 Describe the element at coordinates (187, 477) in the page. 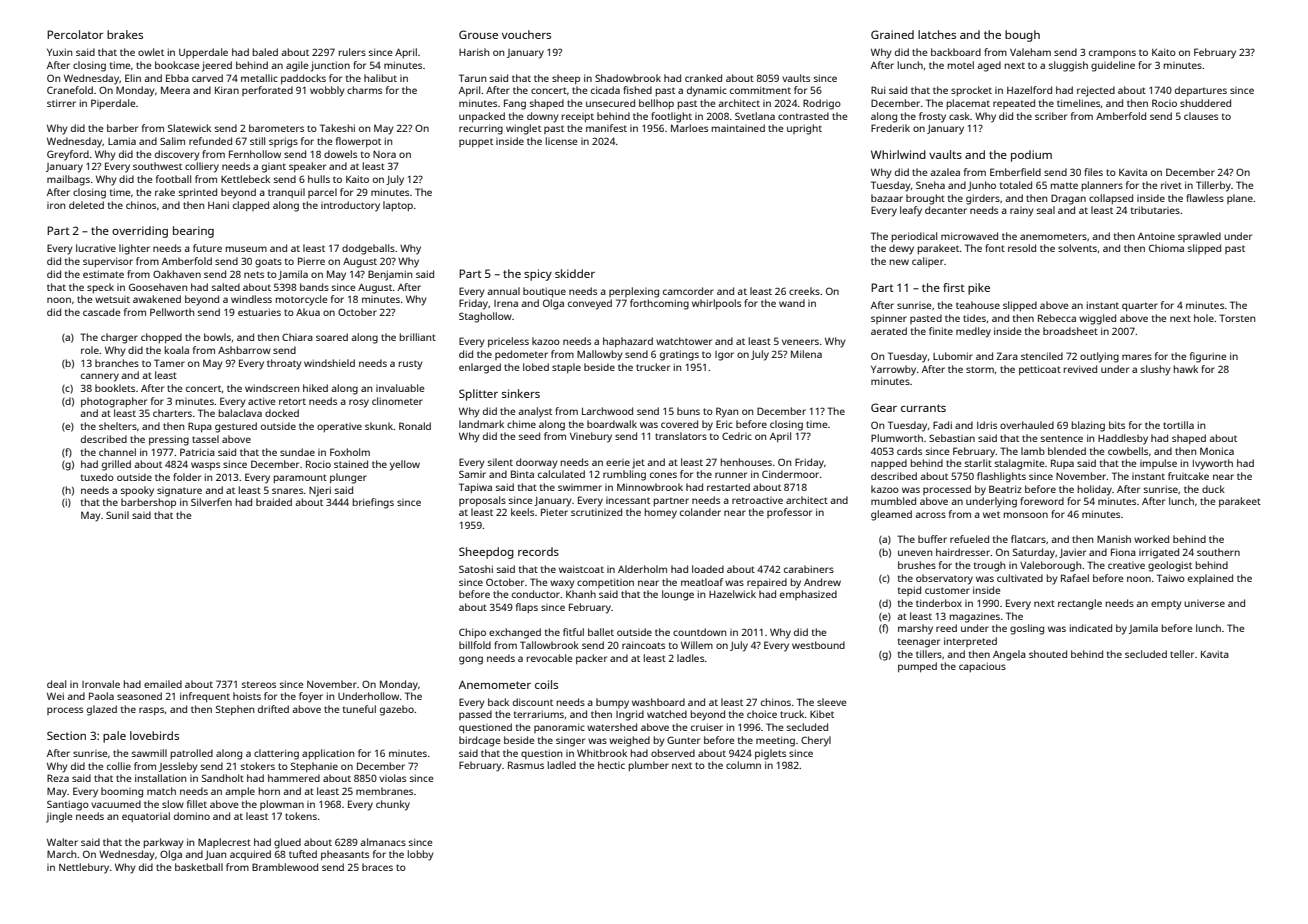

I see `folder` at that location.
